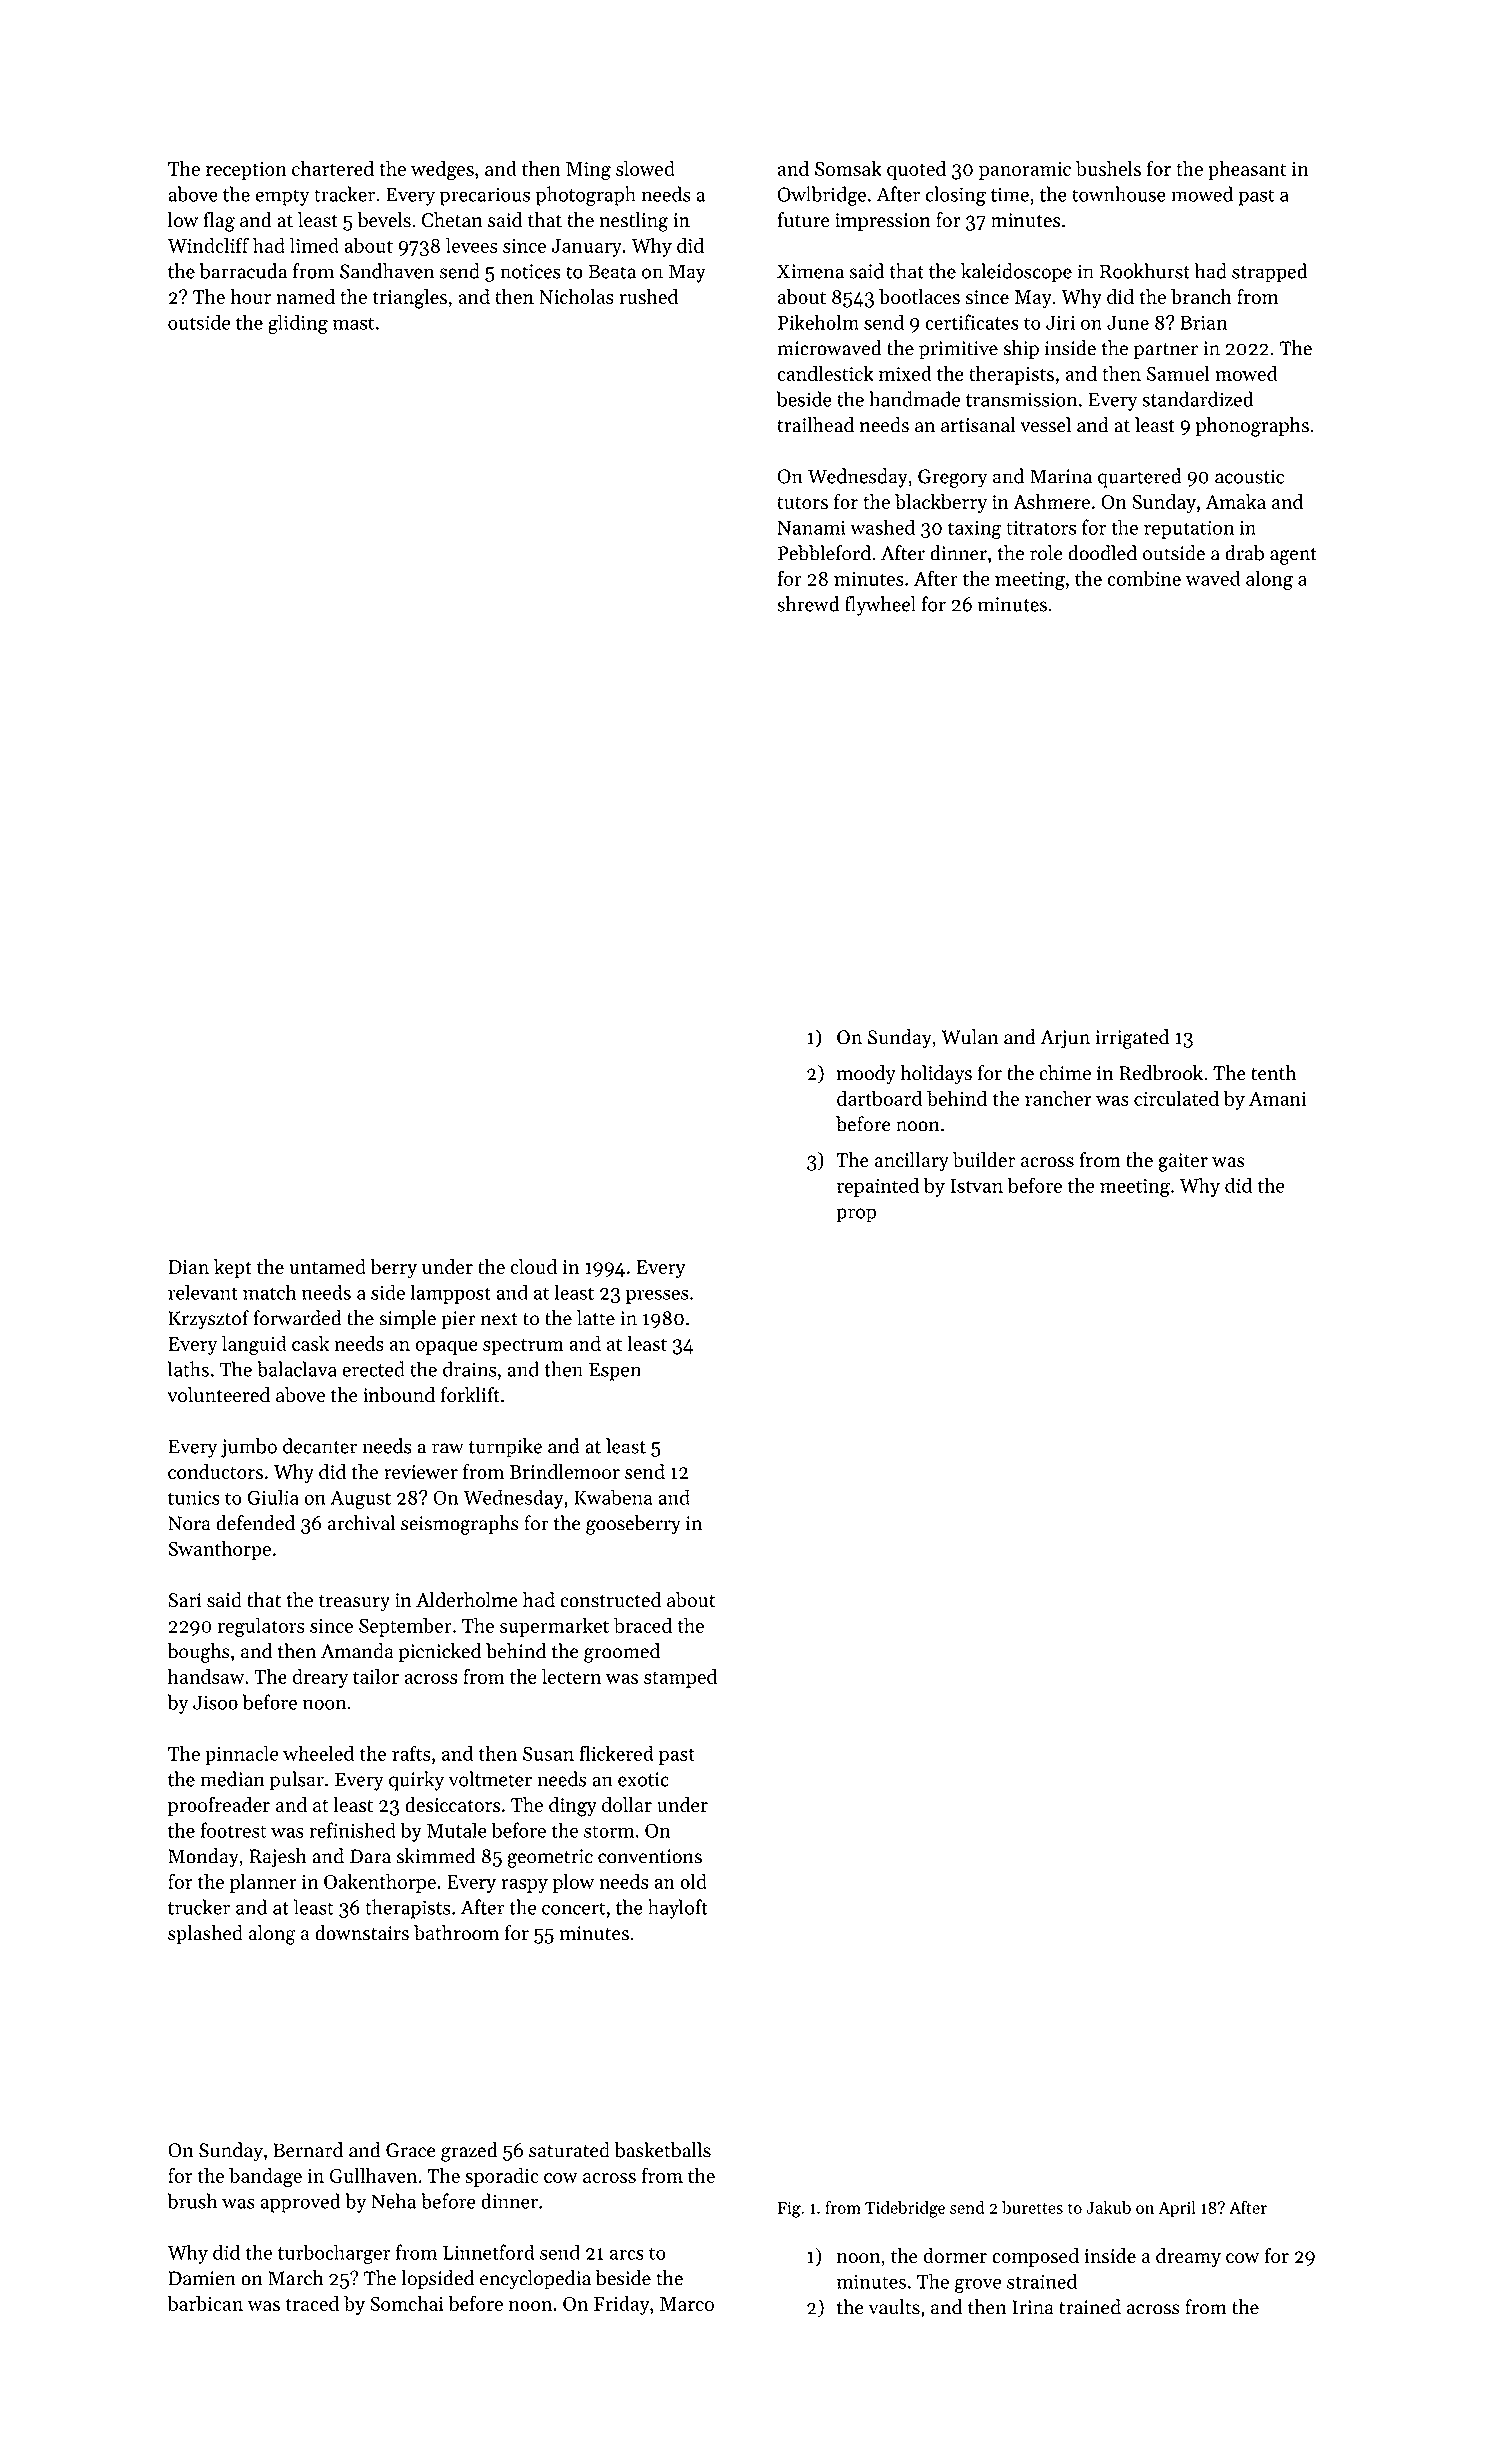  What do you see at coordinates (622, 2305) in the screenshot?
I see `Friday` at bounding box center [622, 2305].
